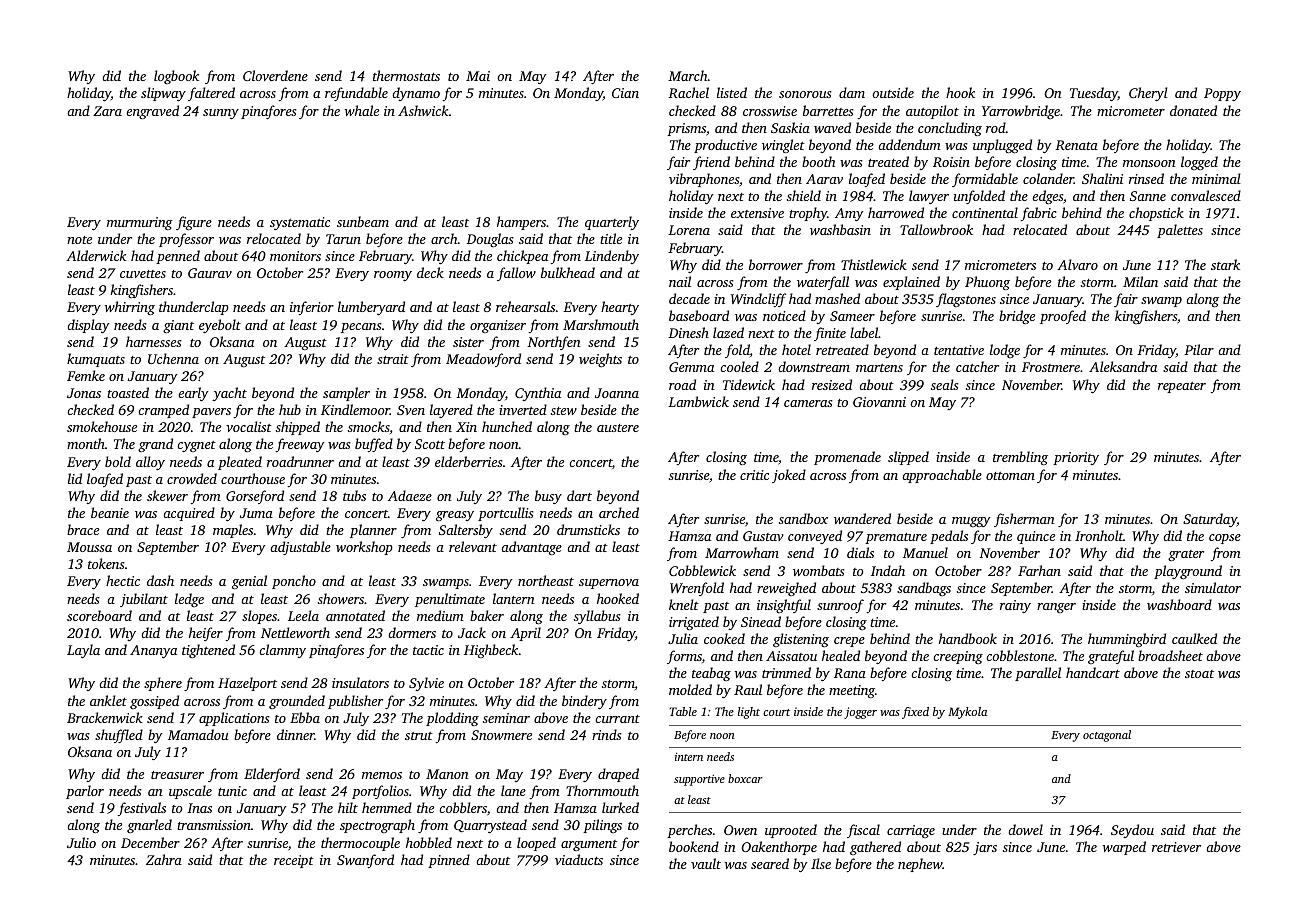  I want to click on slipped, so click(908, 458).
